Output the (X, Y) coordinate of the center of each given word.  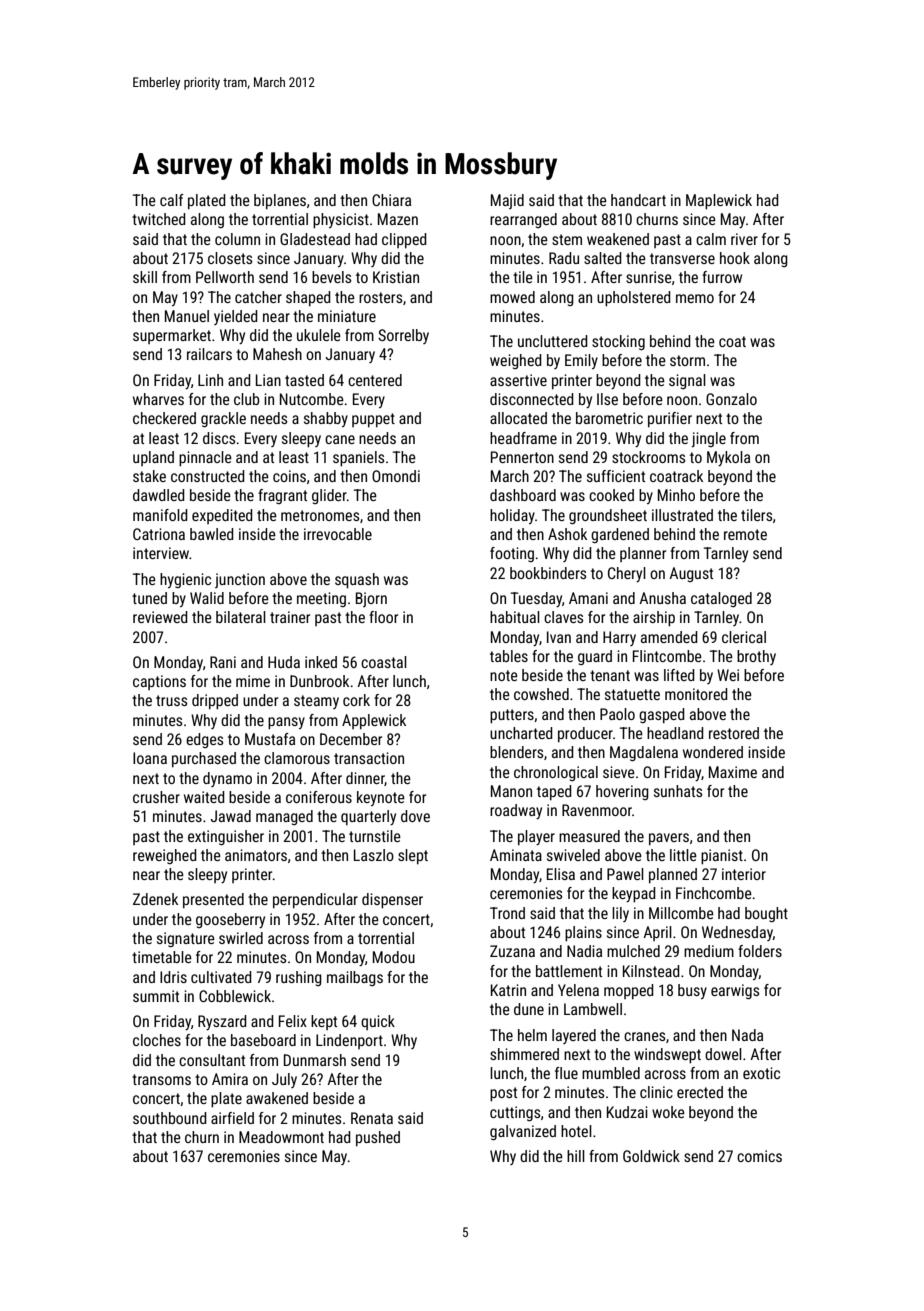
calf (172, 200)
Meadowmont (281, 1137)
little (683, 855)
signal (687, 381)
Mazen (398, 219)
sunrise (649, 277)
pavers (669, 839)
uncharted (521, 733)
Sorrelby (403, 336)
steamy (316, 702)
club (247, 399)
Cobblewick (235, 996)
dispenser (392, 901)
